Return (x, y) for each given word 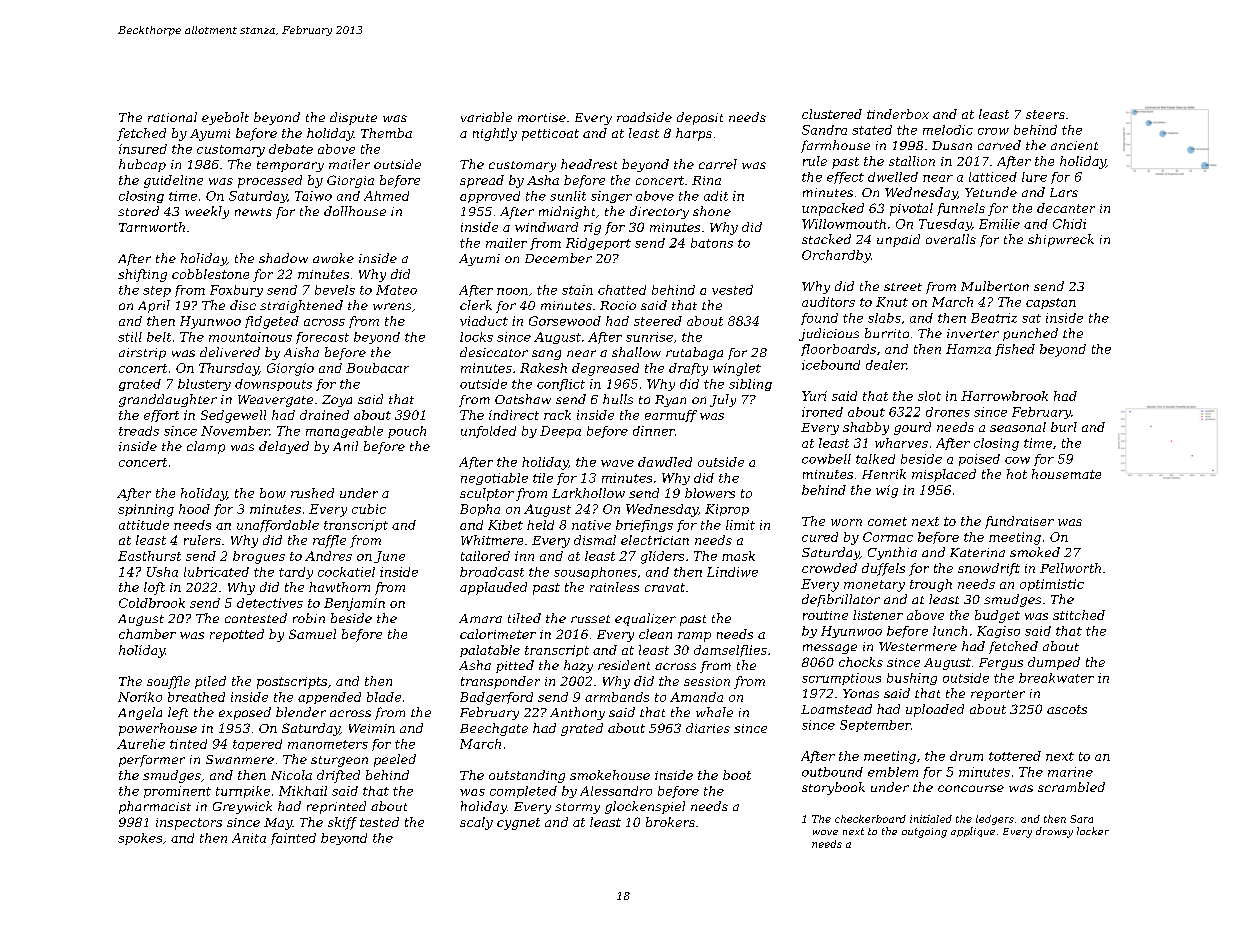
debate (291, 149)
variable (486, 117)
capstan (1051, 303)
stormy (577, 808)
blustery (204, 385)
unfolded (488, 432)
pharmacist (155, 807)
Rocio (618, 305)
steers (1045, 114)
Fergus (1001, 664)
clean (655, 634)
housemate (1066, 474)
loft (154, 588)
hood (194, 509)
